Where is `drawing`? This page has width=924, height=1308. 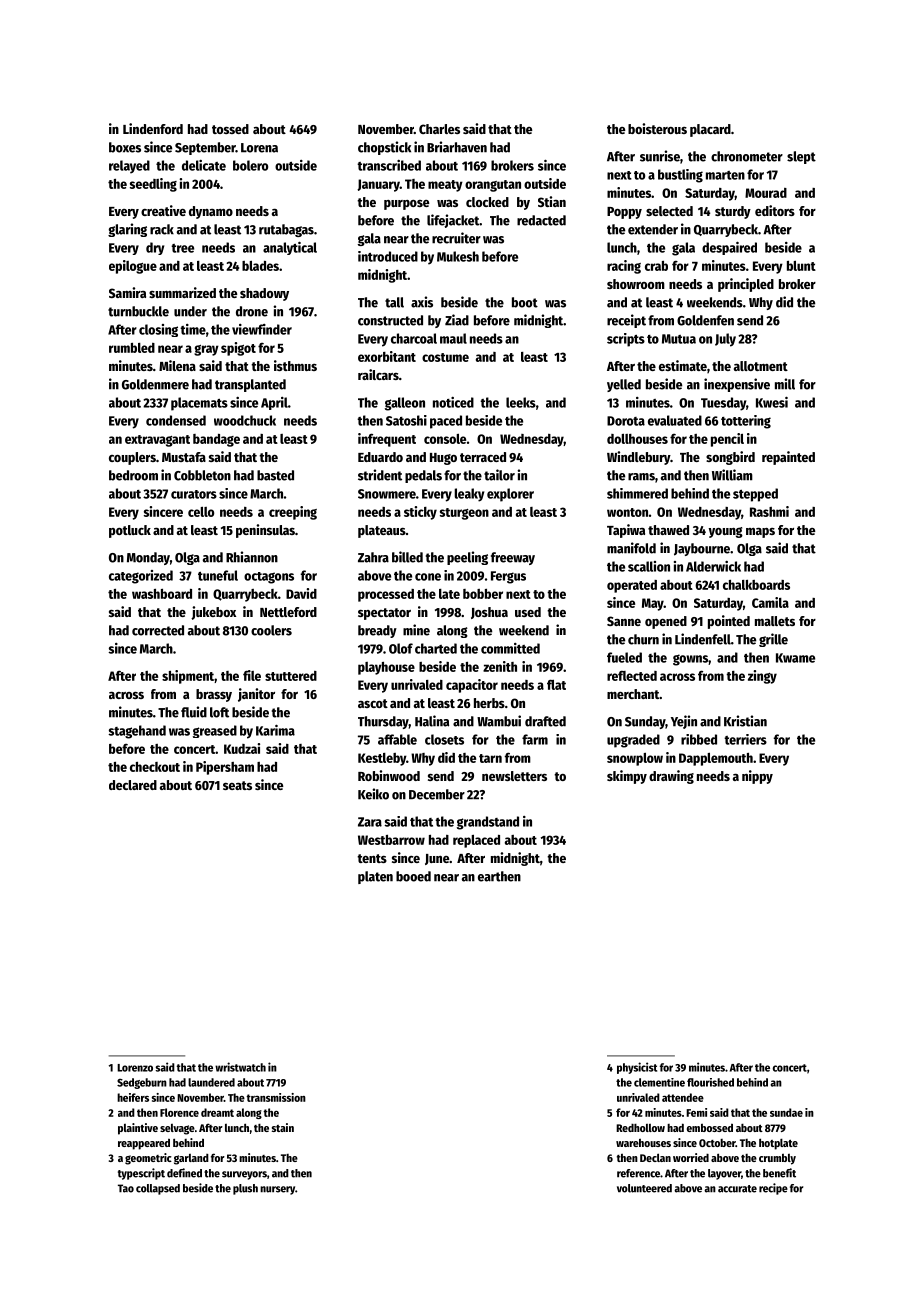 drawing is located at coordinates (671, 777).
